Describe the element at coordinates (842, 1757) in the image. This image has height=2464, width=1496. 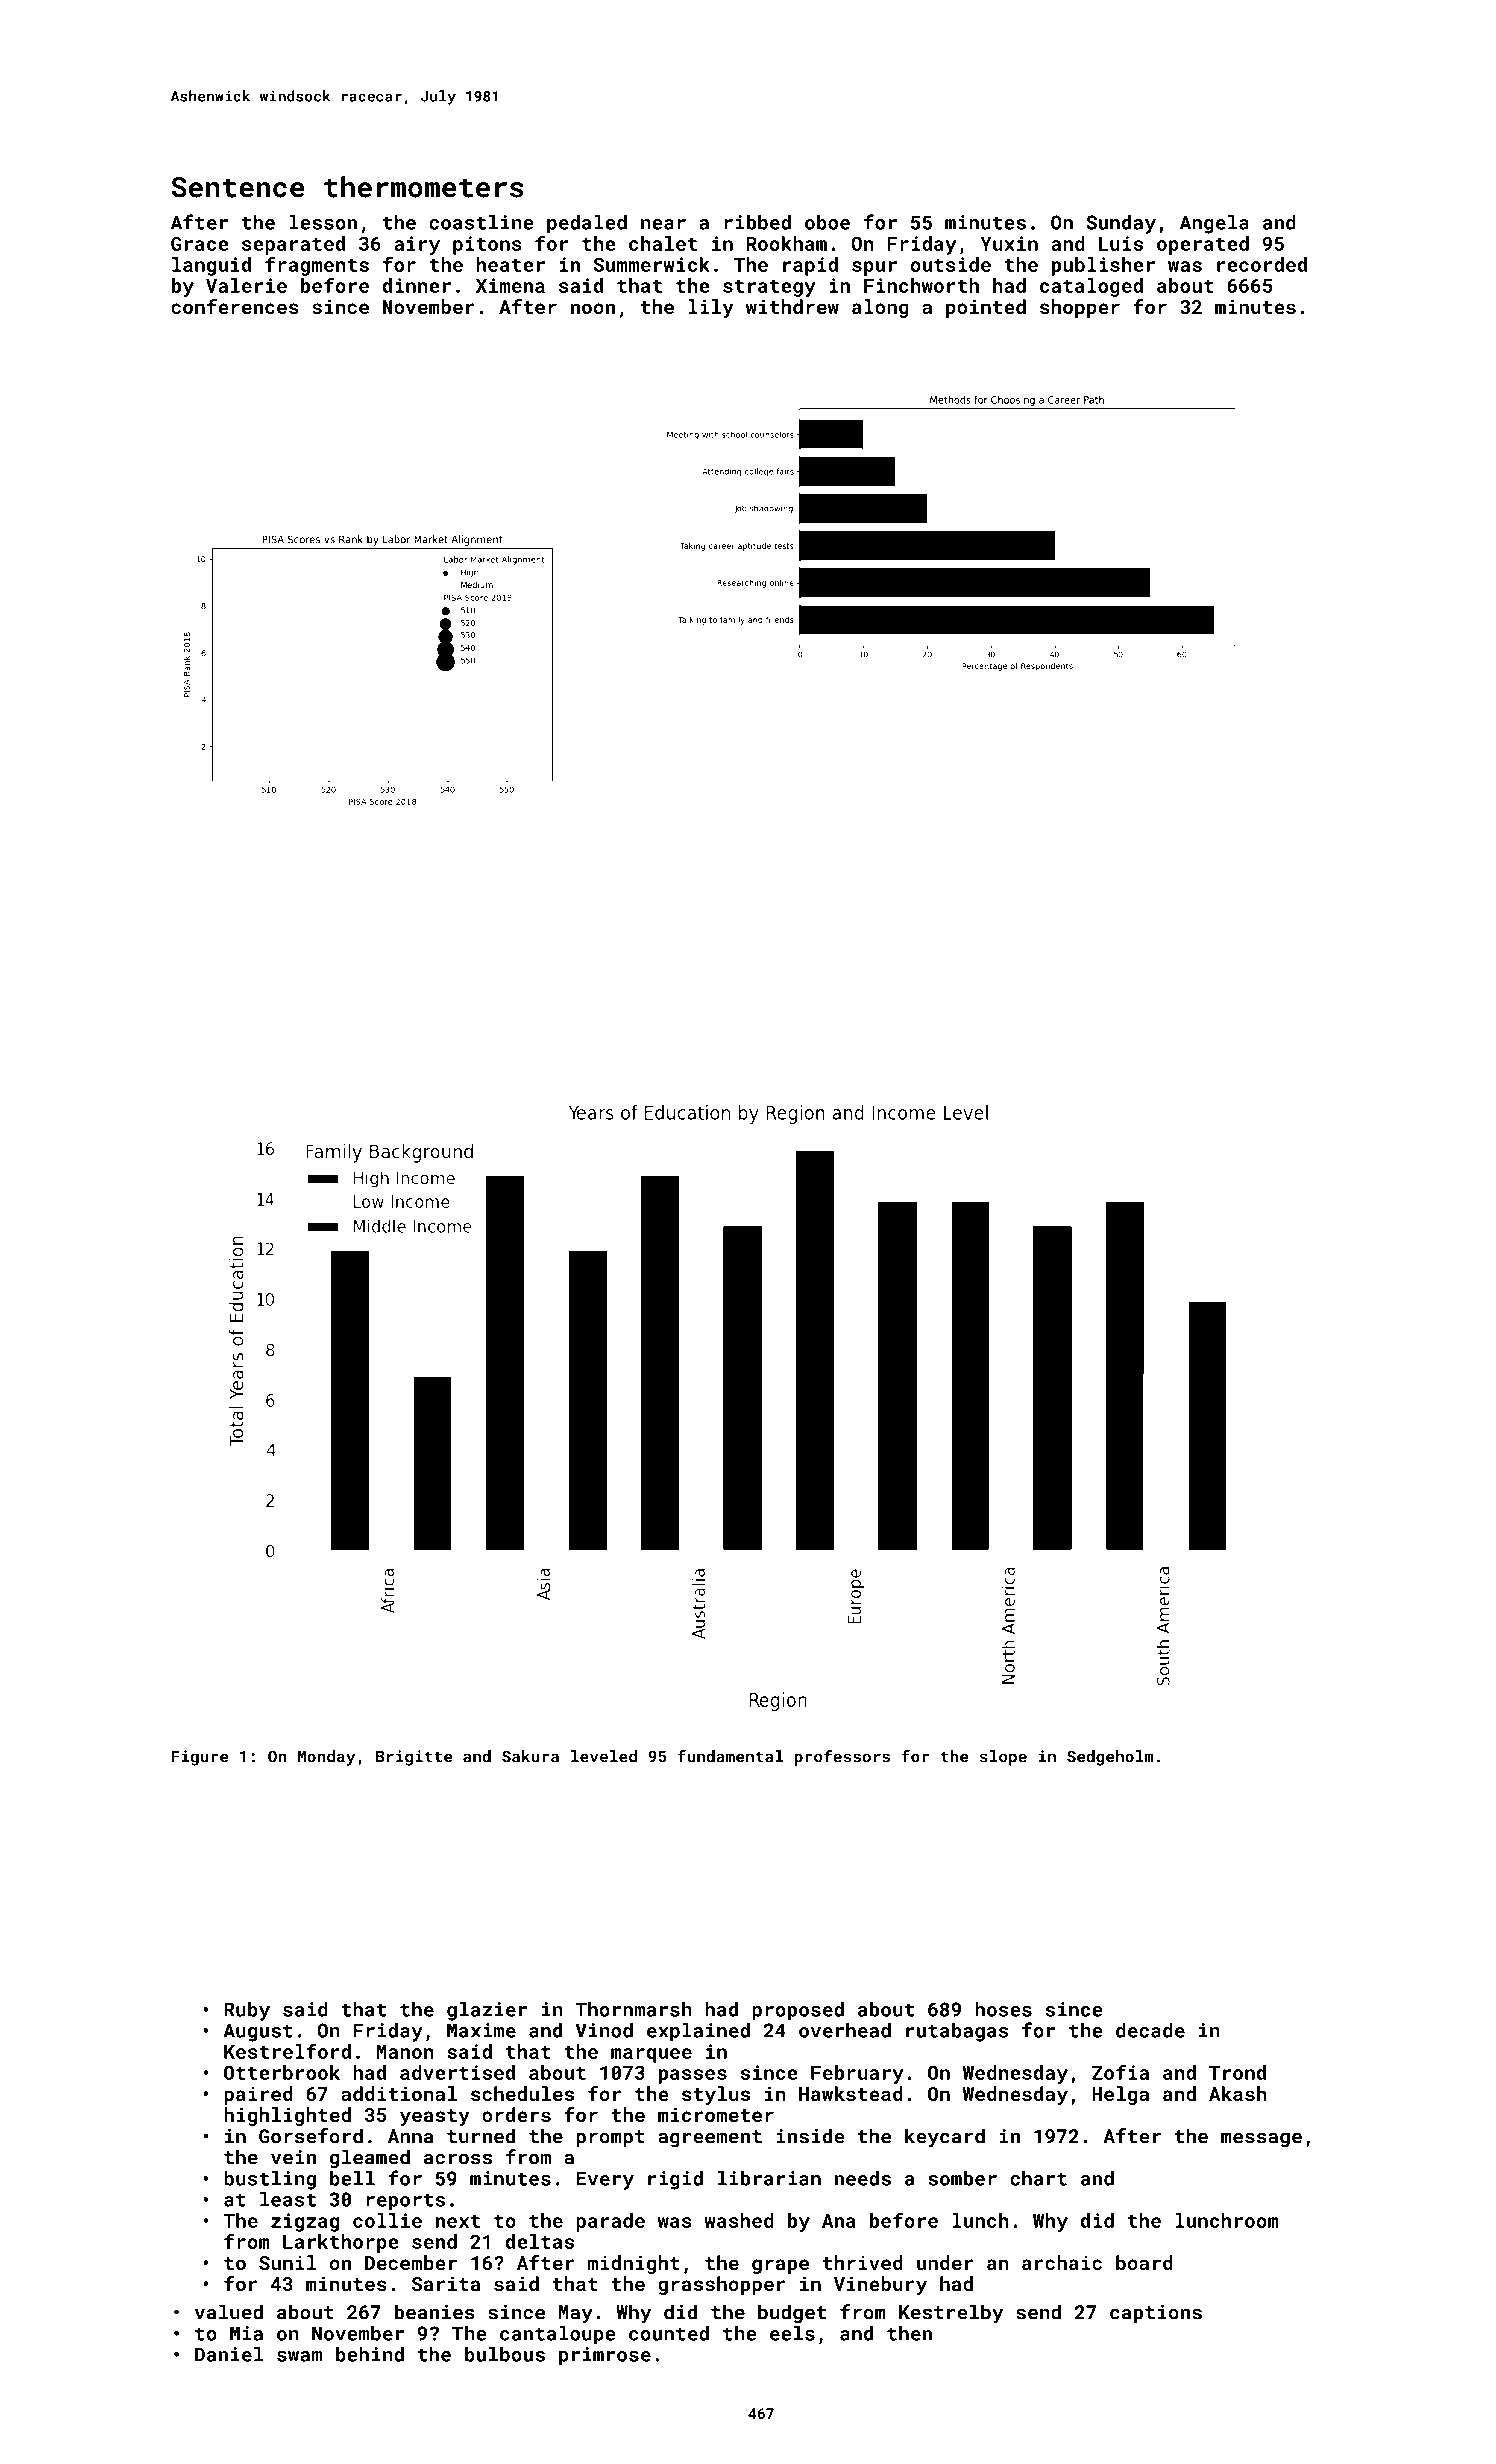
I see `professors` at that location.
